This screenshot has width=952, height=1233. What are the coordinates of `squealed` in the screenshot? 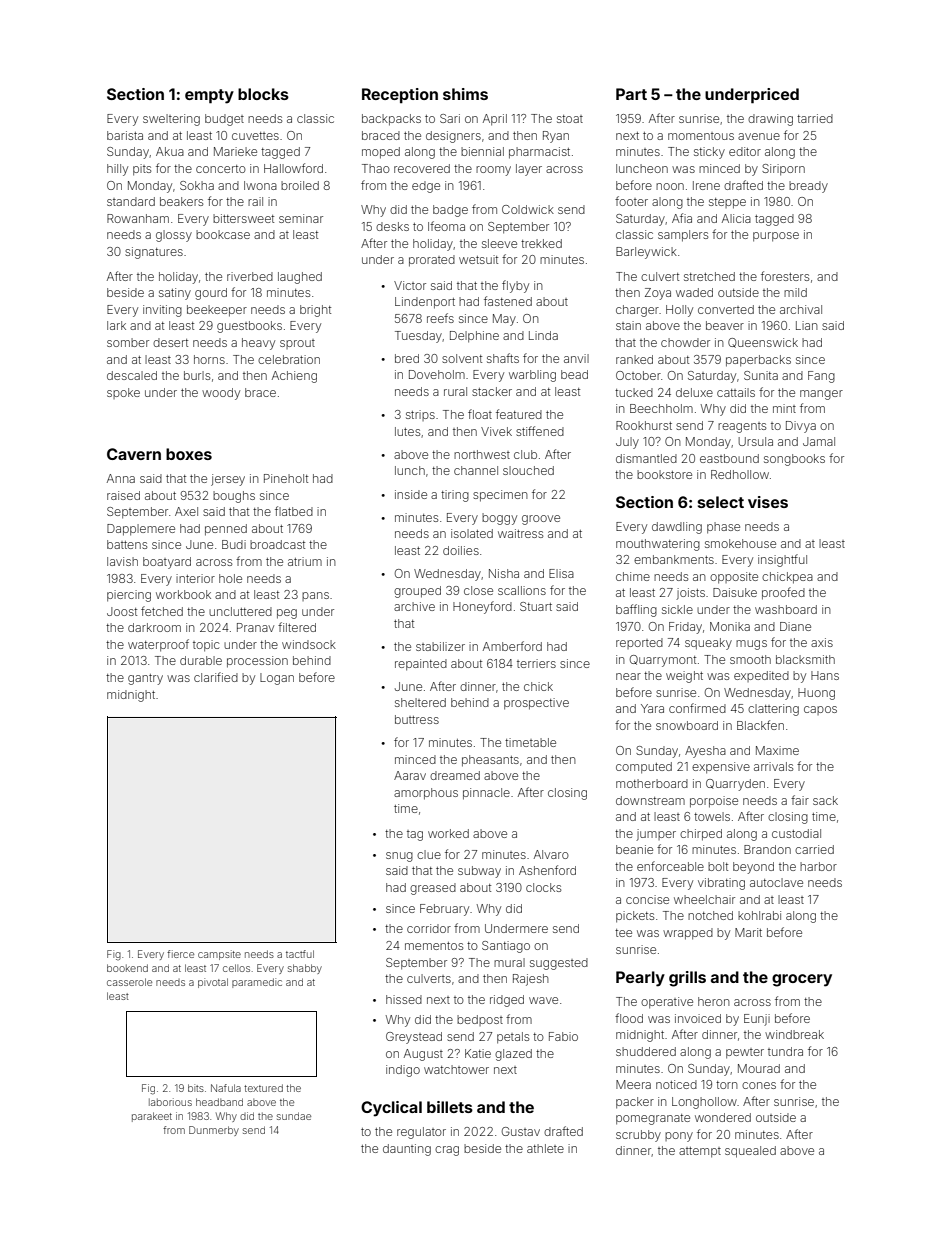 It's located at (750, 1152).
